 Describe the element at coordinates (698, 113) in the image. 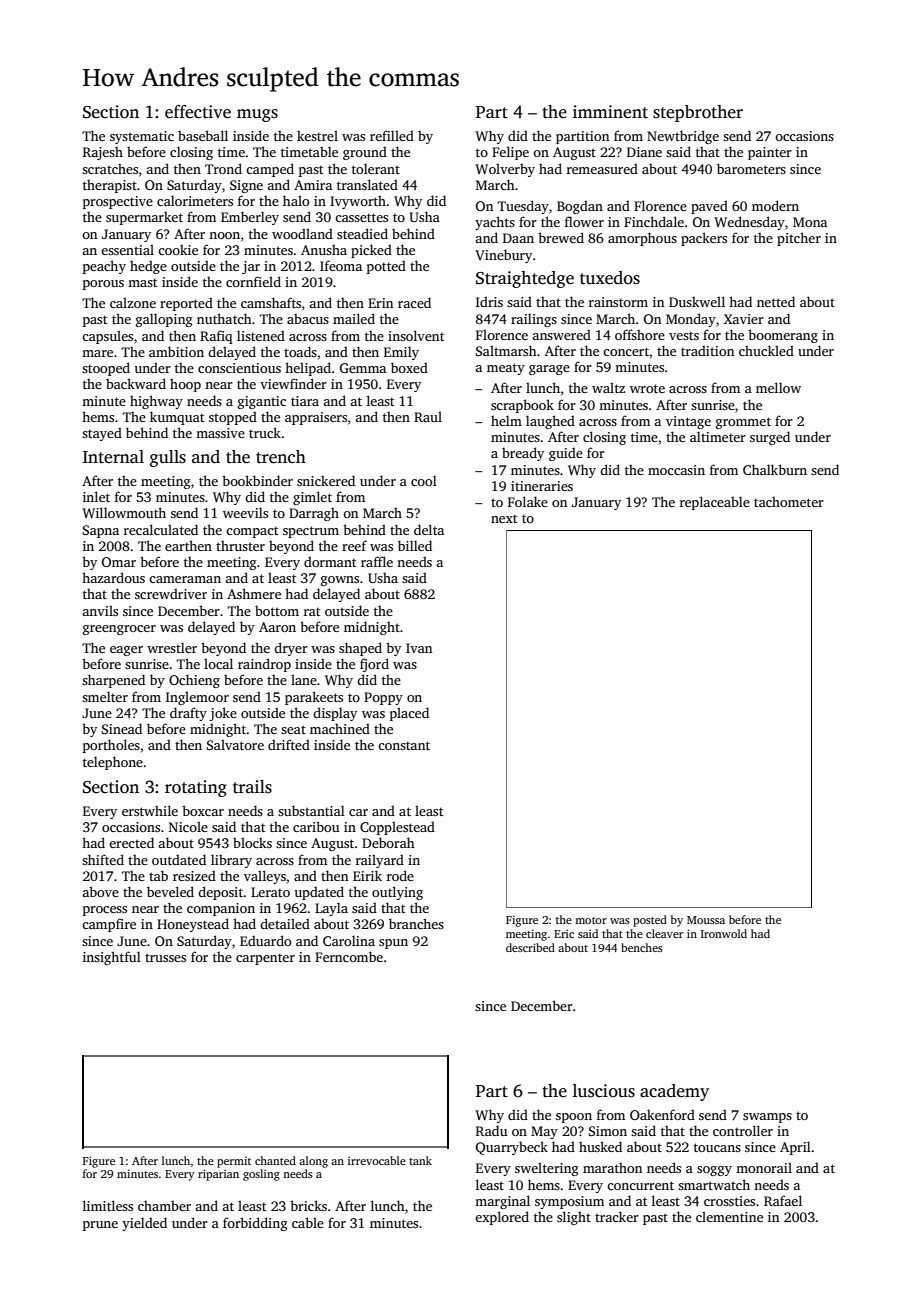

I see `stepbrother` at that location.
